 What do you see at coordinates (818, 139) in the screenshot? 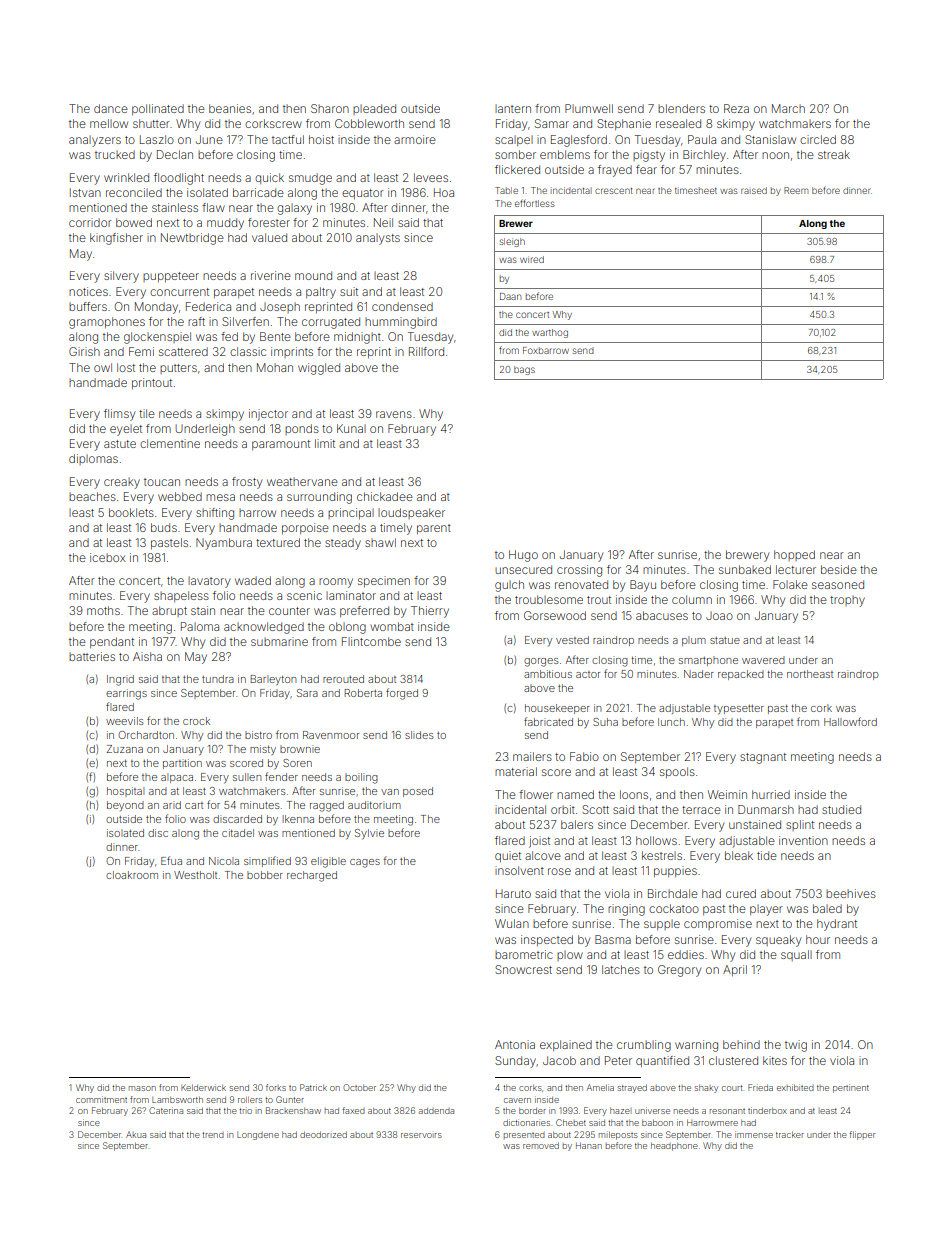
I see `circled` at bounding box center [818, 139].
